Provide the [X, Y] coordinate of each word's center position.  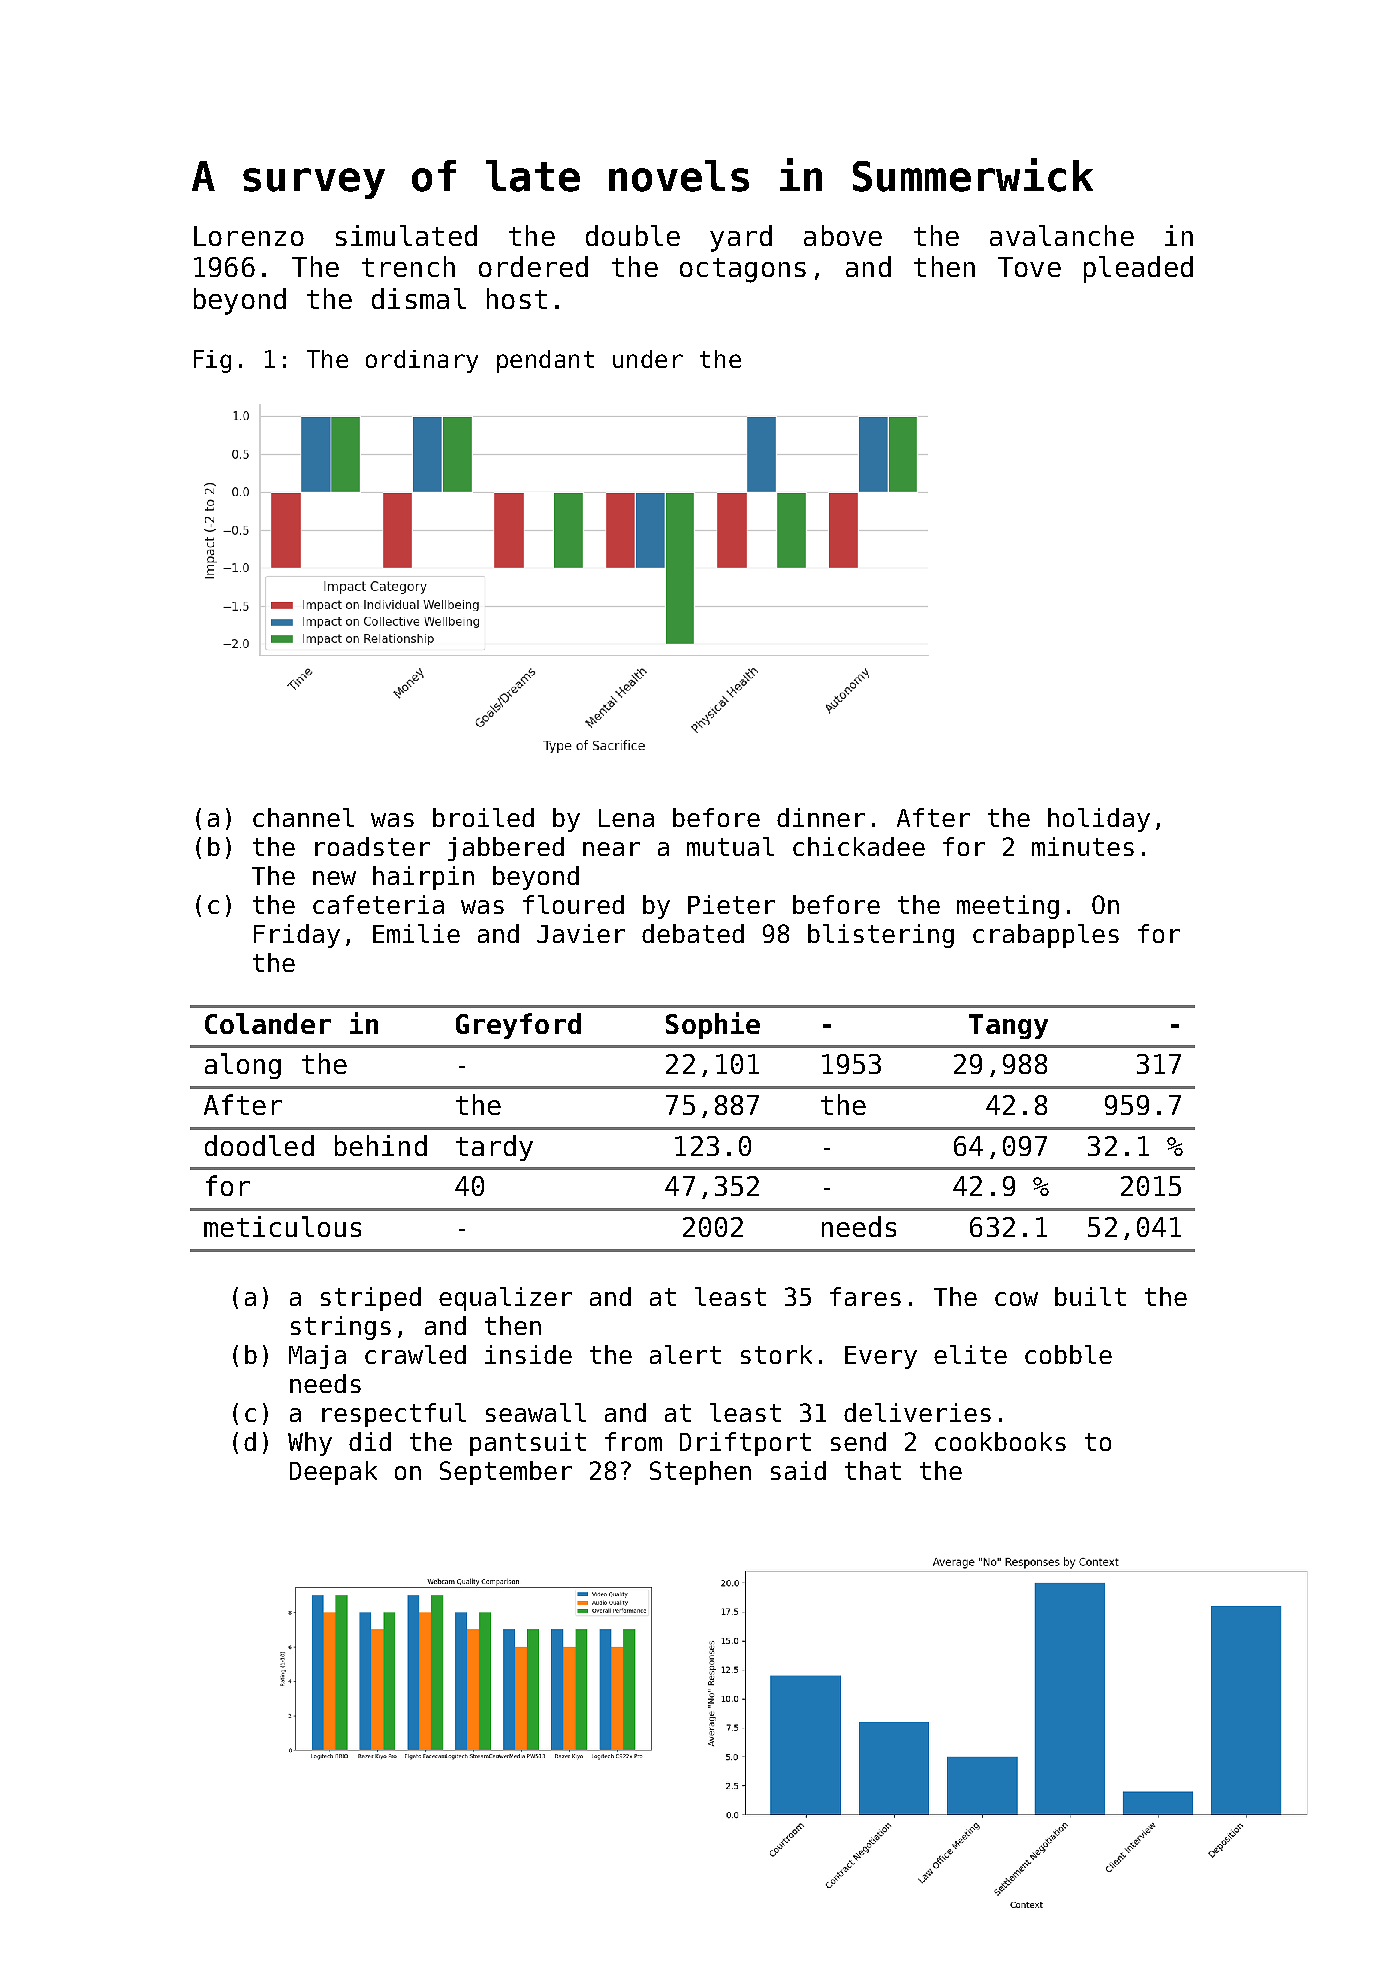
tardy [494, 1148]
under [648, 359]
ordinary [422, 361]
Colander [268, 1023]
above [843, 235]
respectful [394, 1415]
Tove [1029, 267]
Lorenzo [249, 236]
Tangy [1008, 1026]
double [633, 235]
